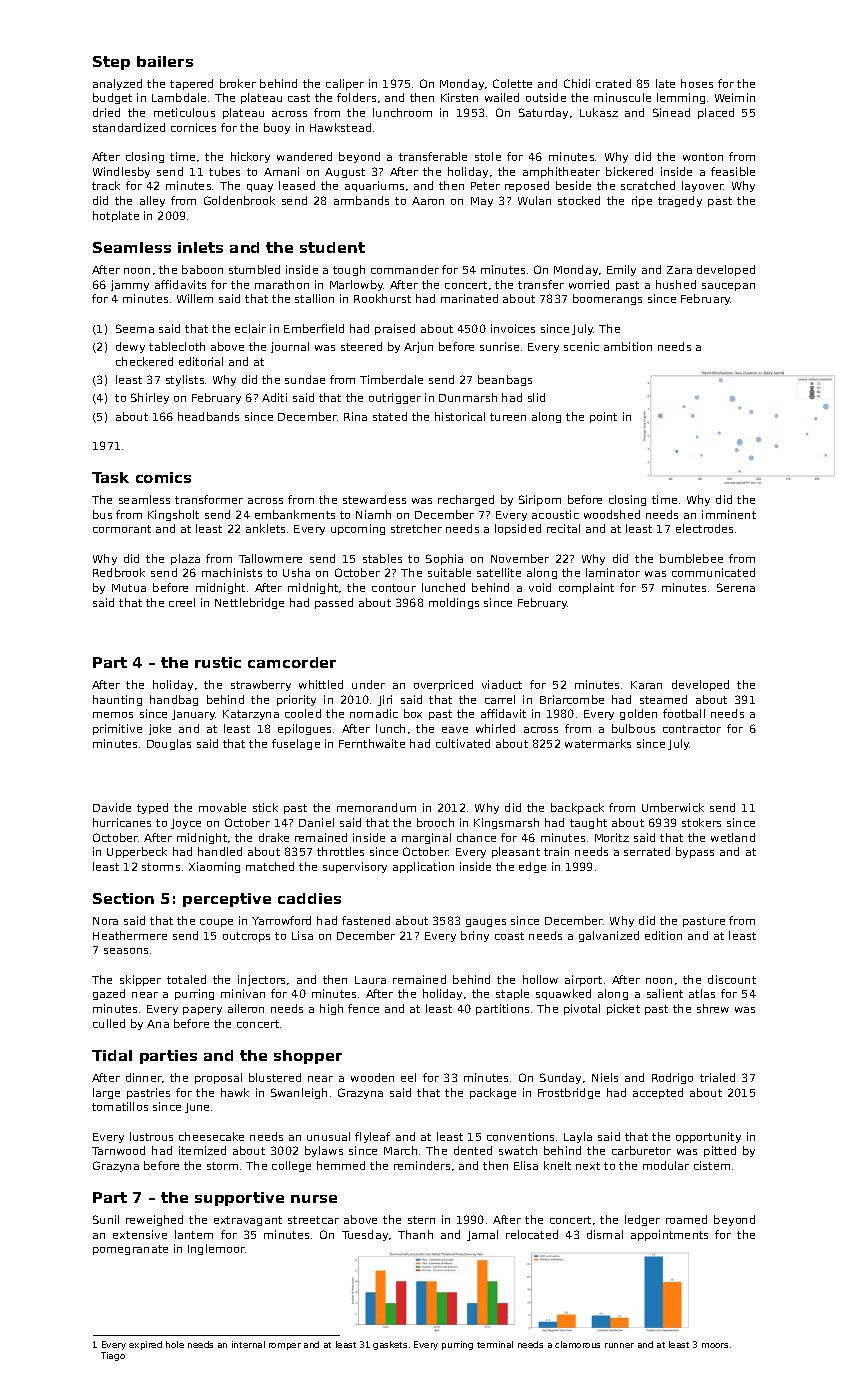 Image resolution: width=849 pixels, height=1400 pixels. I want to click on terminal, so click(495, 1344).
